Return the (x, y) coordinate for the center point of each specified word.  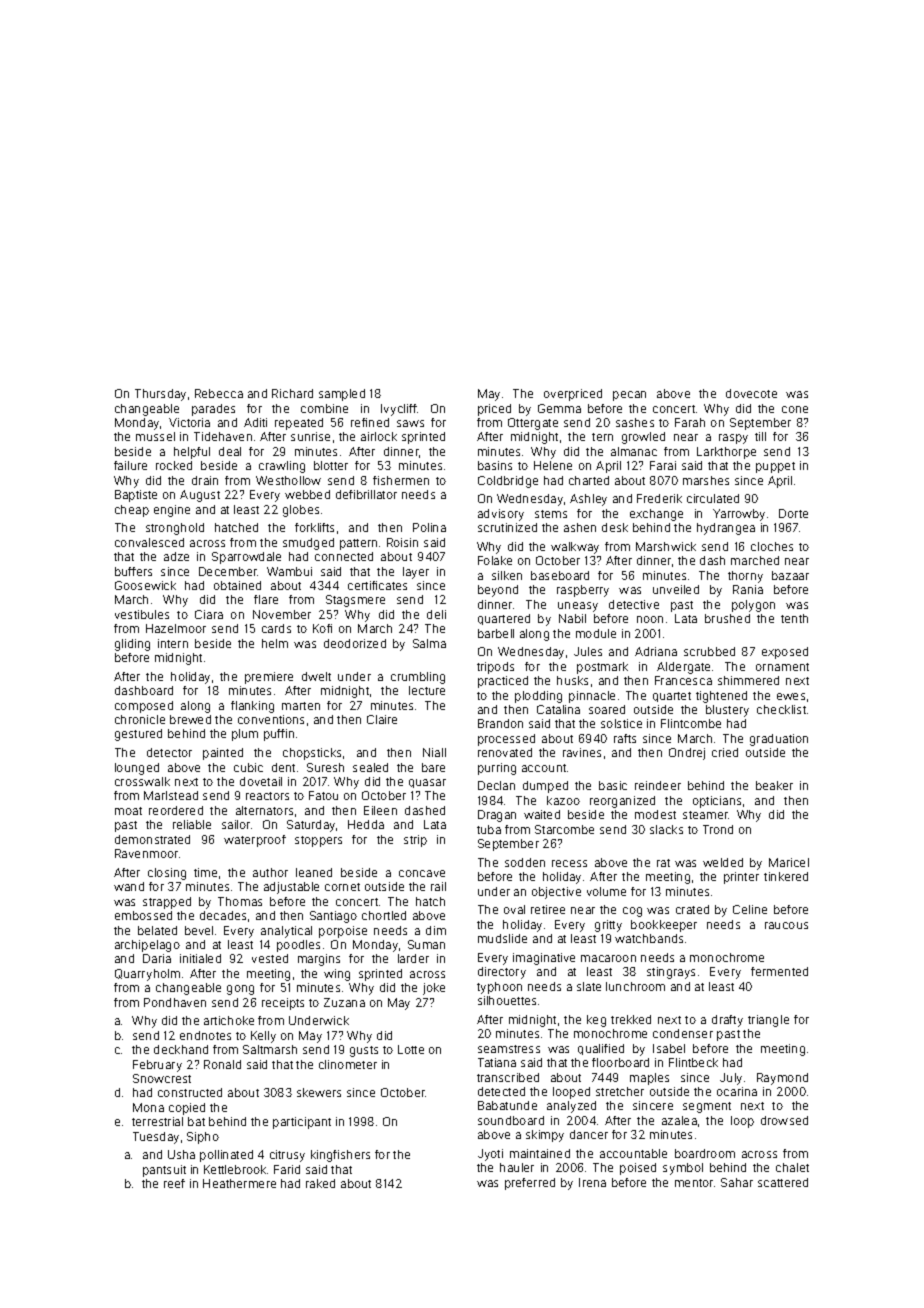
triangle (768, 1021)
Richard (292, 393)
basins (495, 465)
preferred (530, 1184)
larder (413, 958)
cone (795, 409)
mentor (694, 1183)
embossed (143, 915)
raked (320, 1183)
